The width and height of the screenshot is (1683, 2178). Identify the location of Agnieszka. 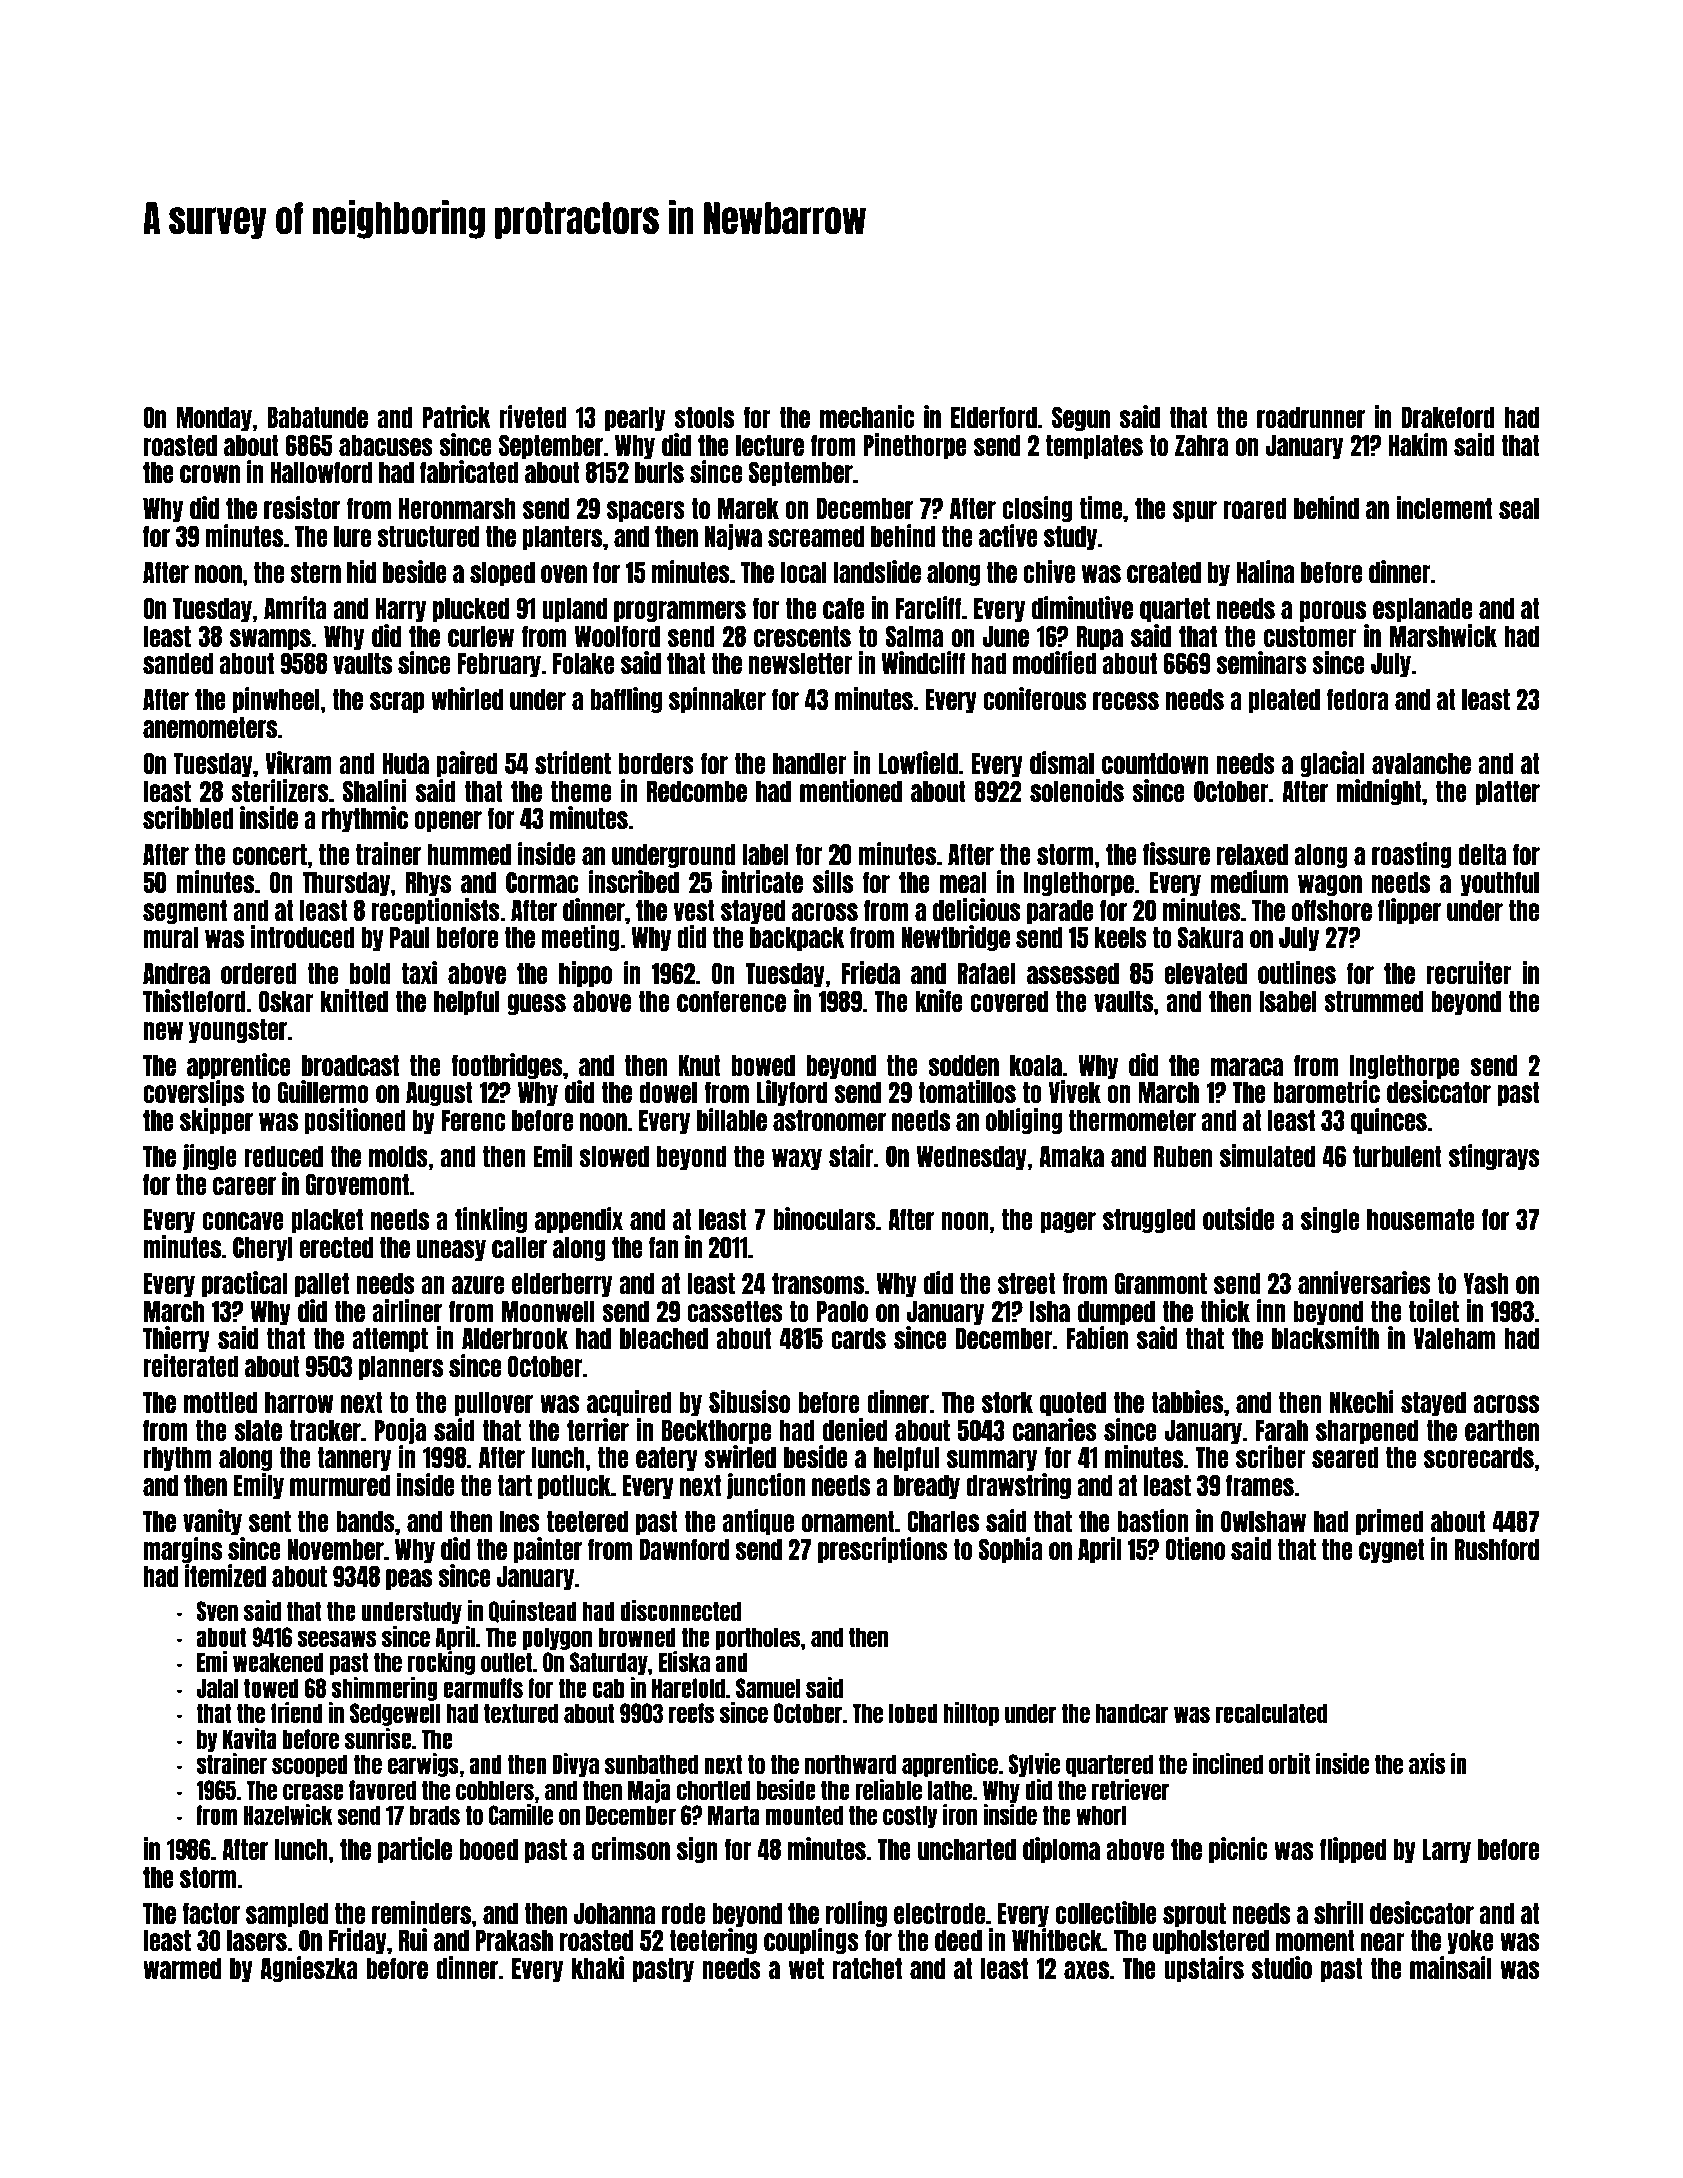
(309, 1969).
